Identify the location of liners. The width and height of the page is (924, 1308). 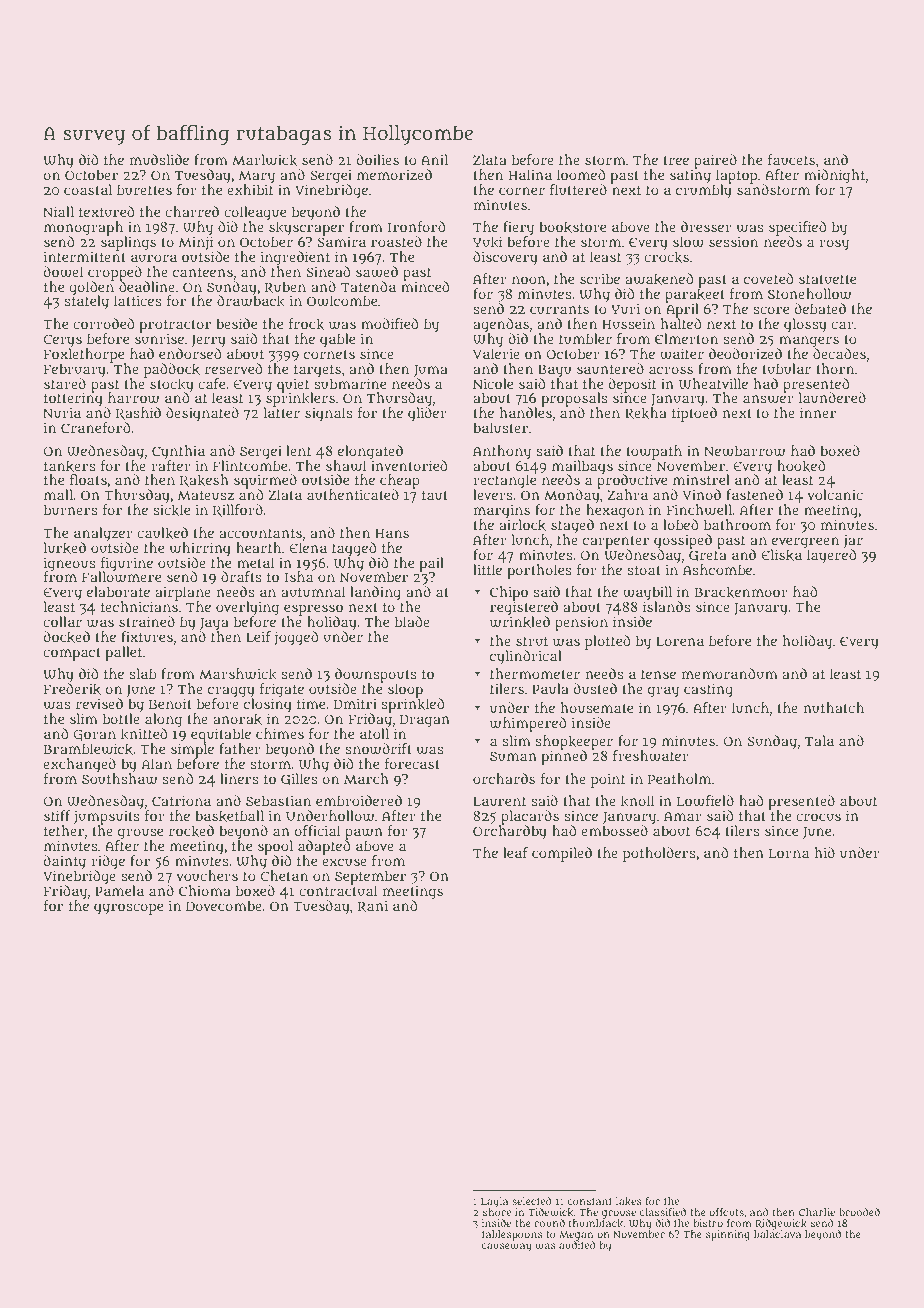
(239, 778).
